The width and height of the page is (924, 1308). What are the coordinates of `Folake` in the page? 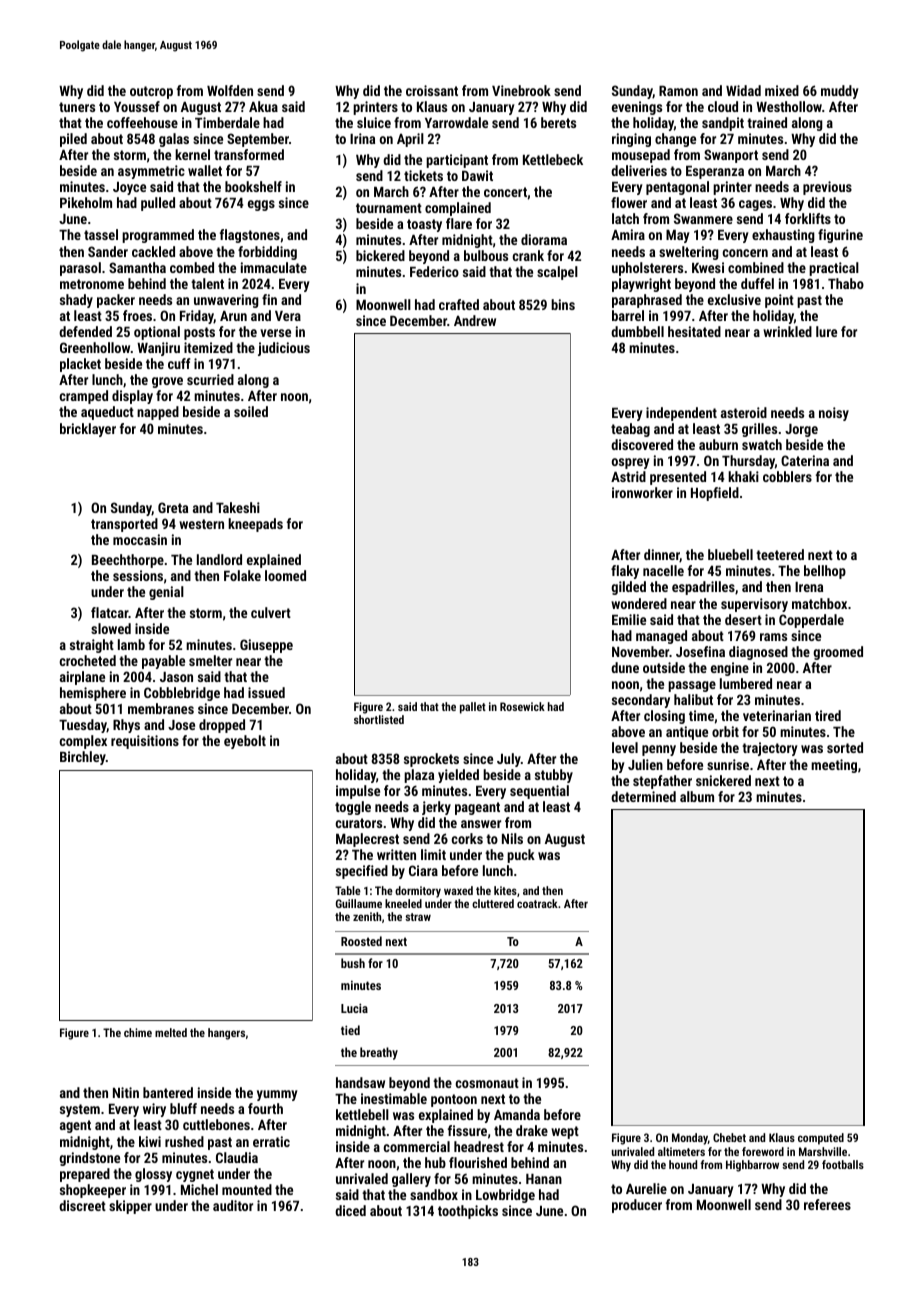 It's located at (242, 575).
